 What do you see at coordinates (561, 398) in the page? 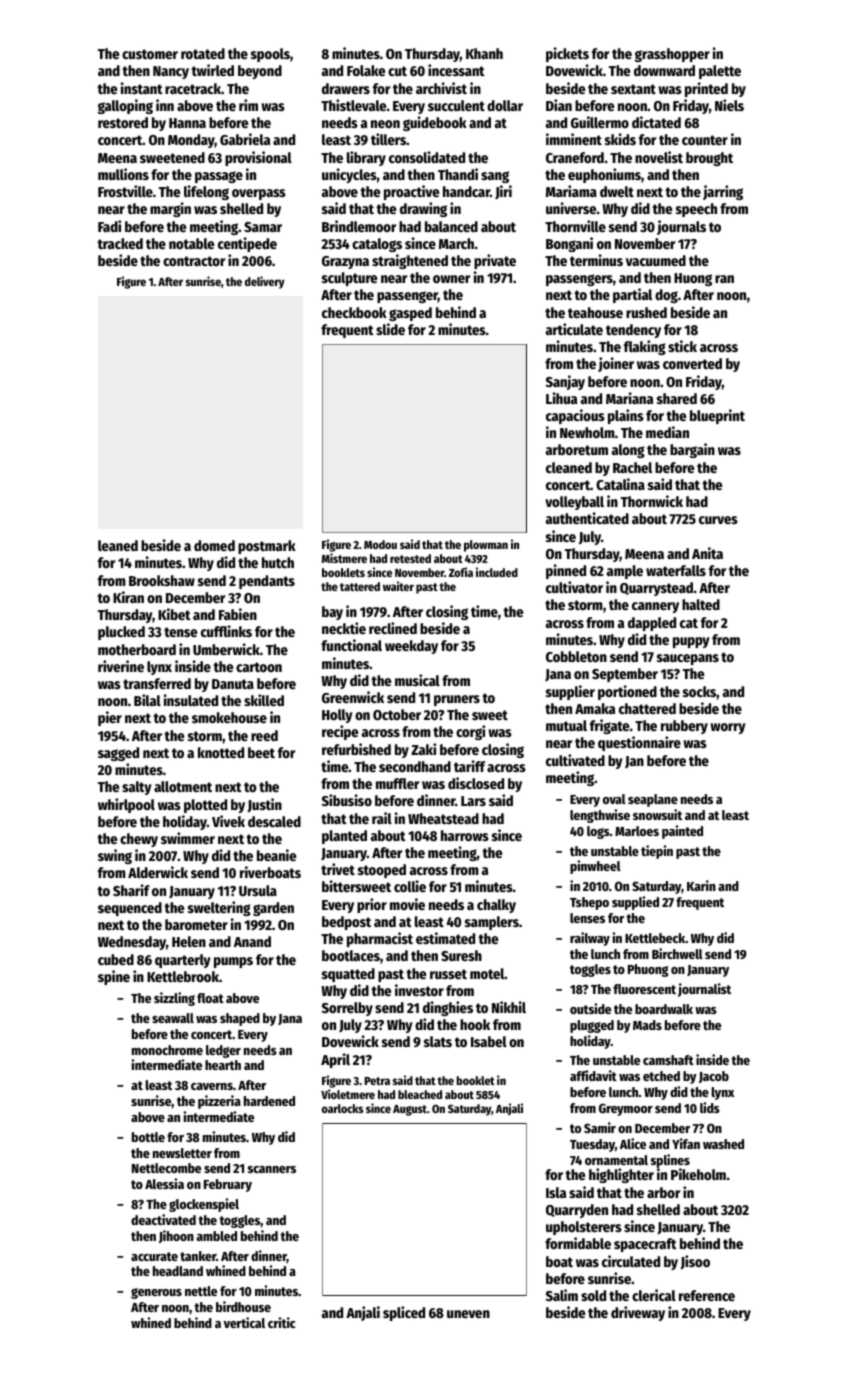
I see `Lihua` at bounding box center [561, 398].
